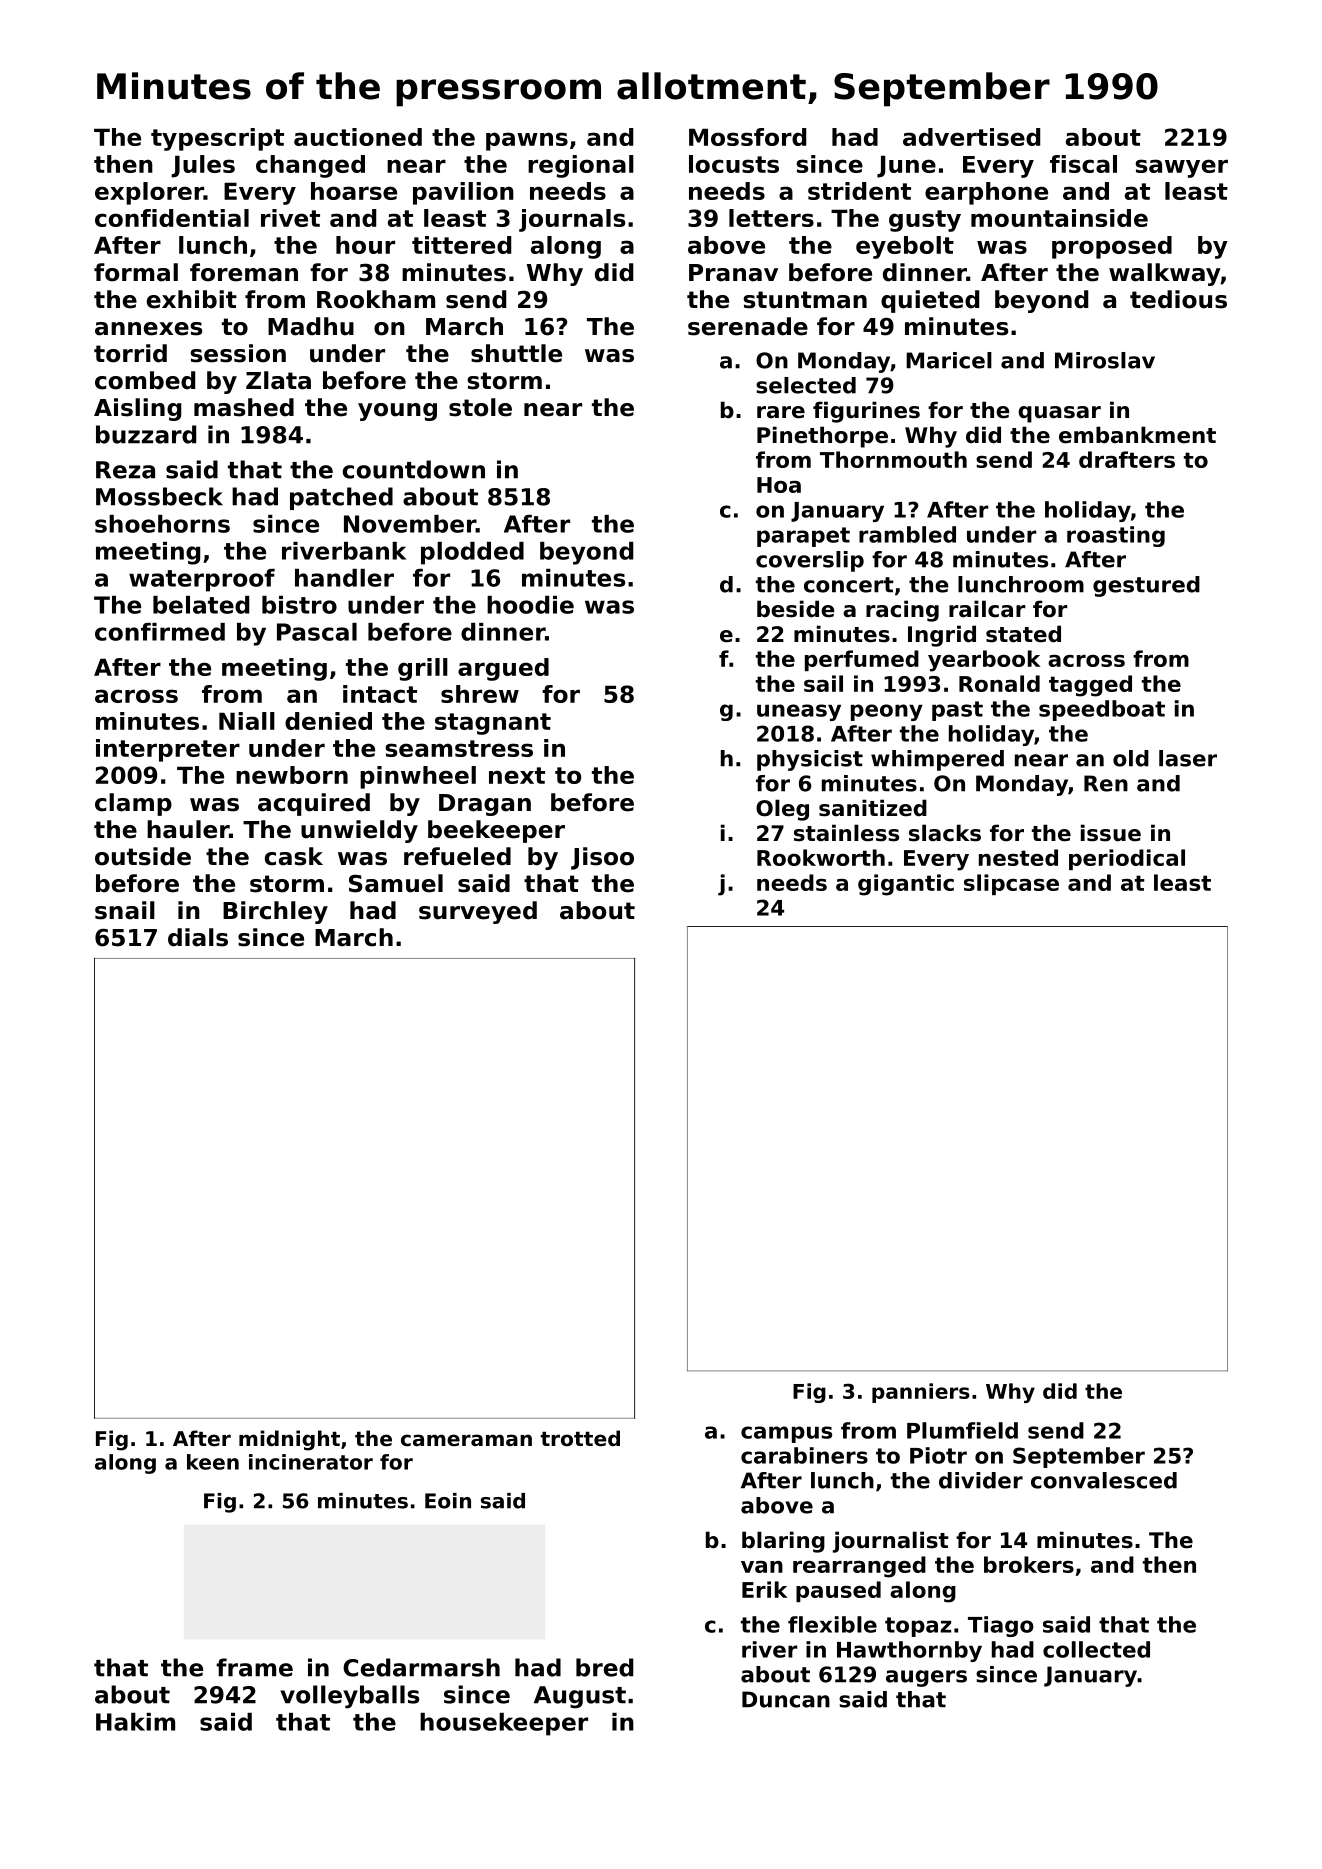  Describe the element at coordinates (747, 137) in the document. I see `Mossford` at that location.
